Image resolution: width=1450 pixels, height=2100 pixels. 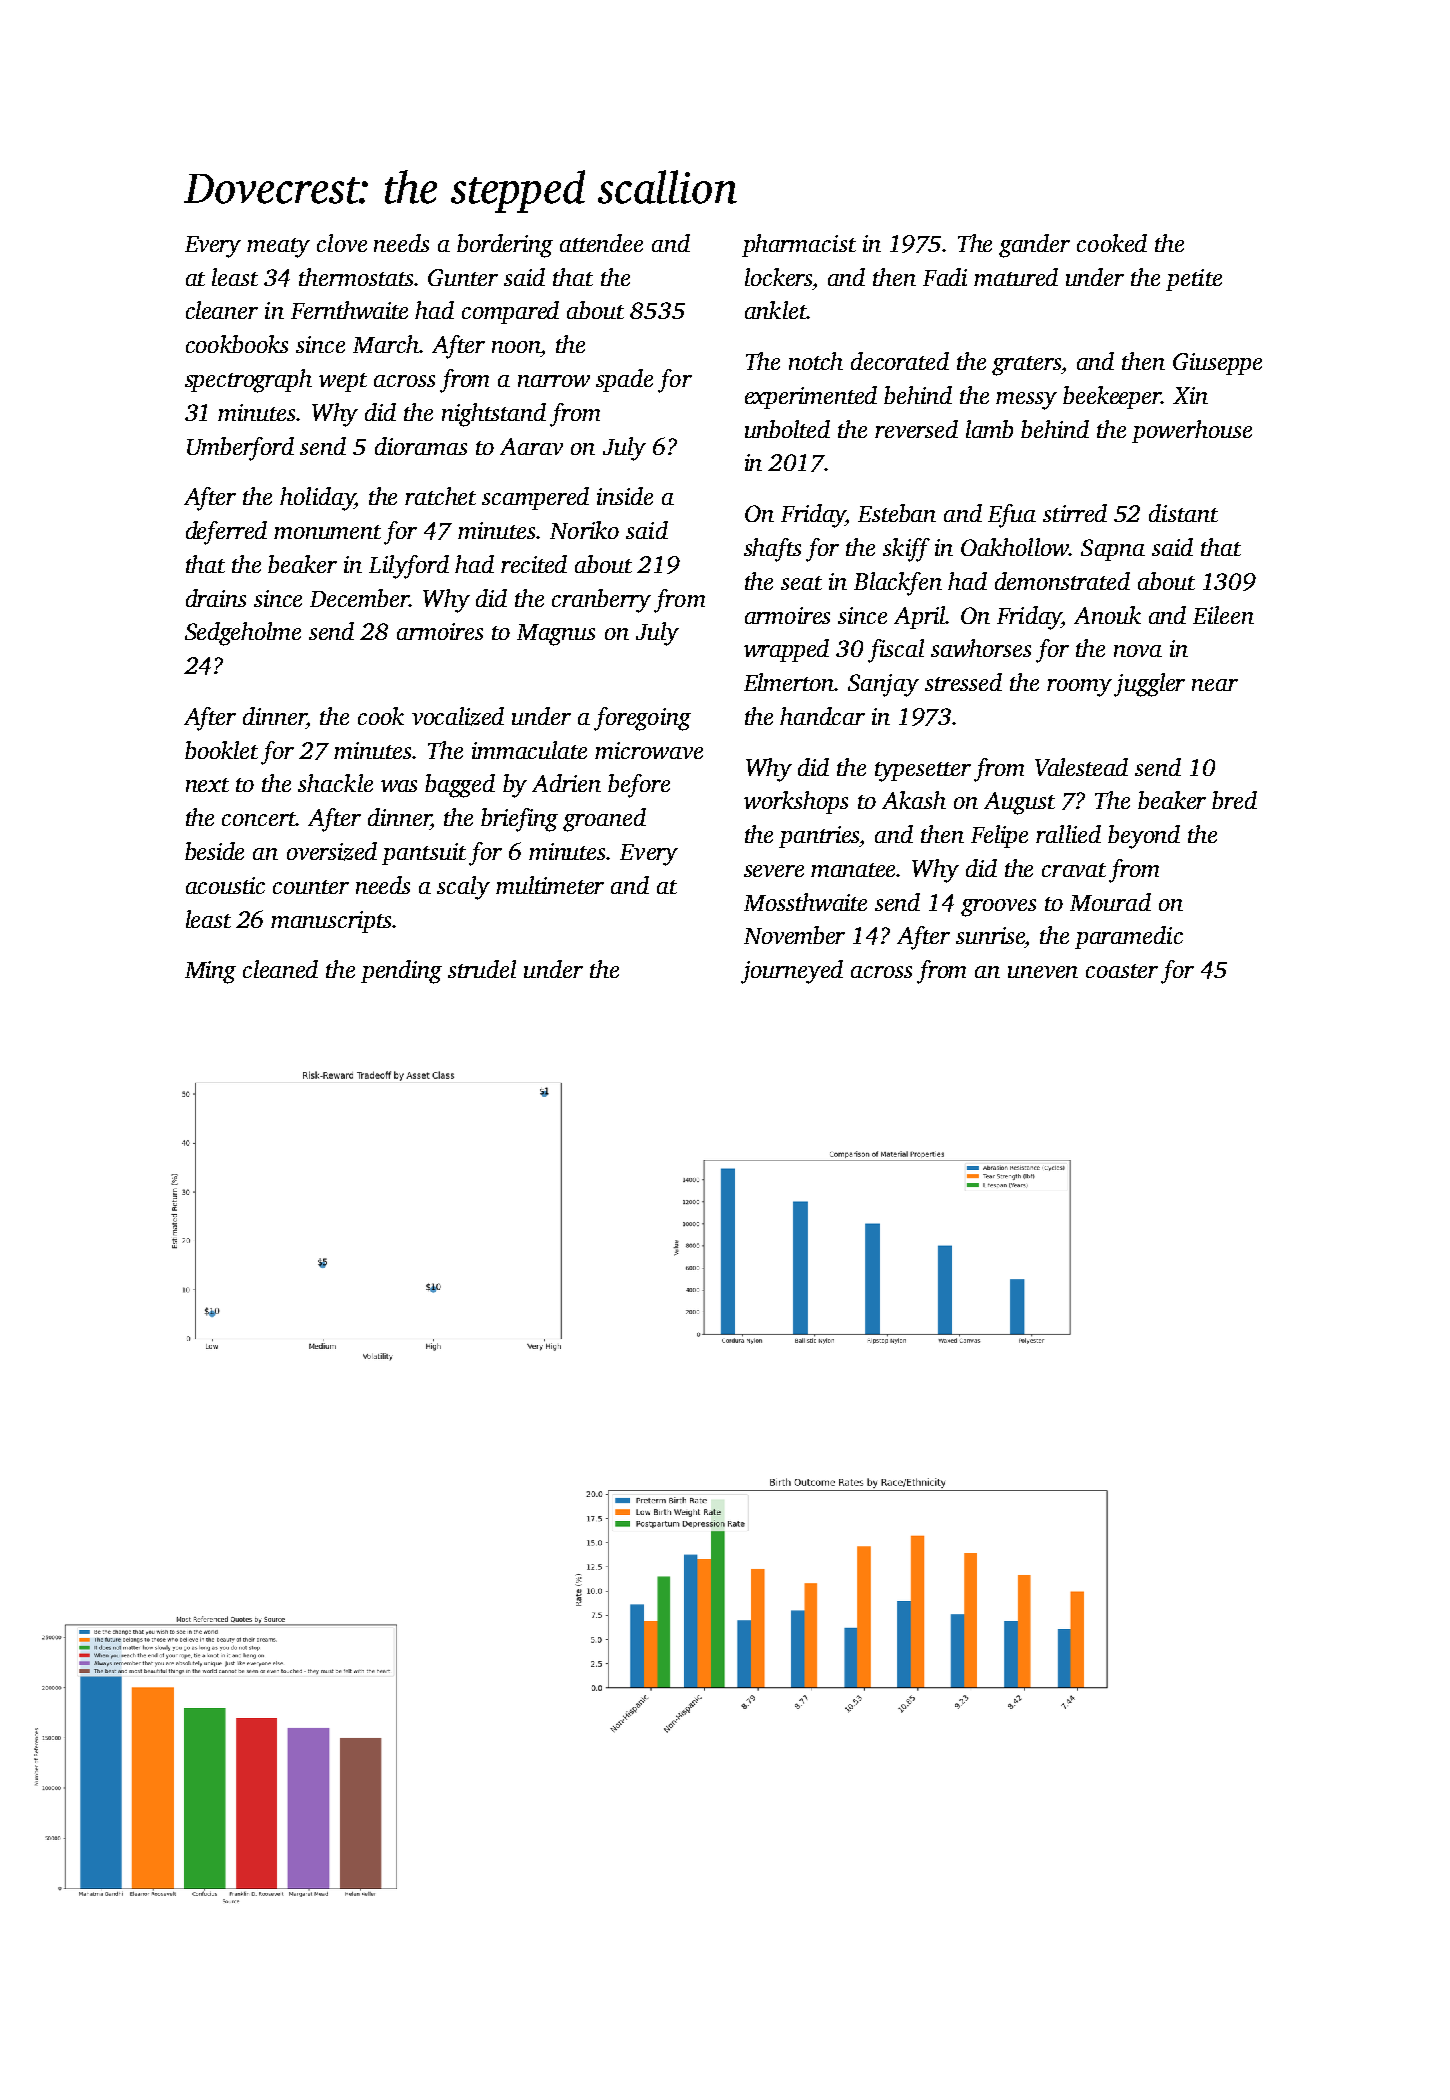 What do you see at coordinates (222, 310) in the screenshot?
I see `cleaner` at bounding box center [222, 310].
